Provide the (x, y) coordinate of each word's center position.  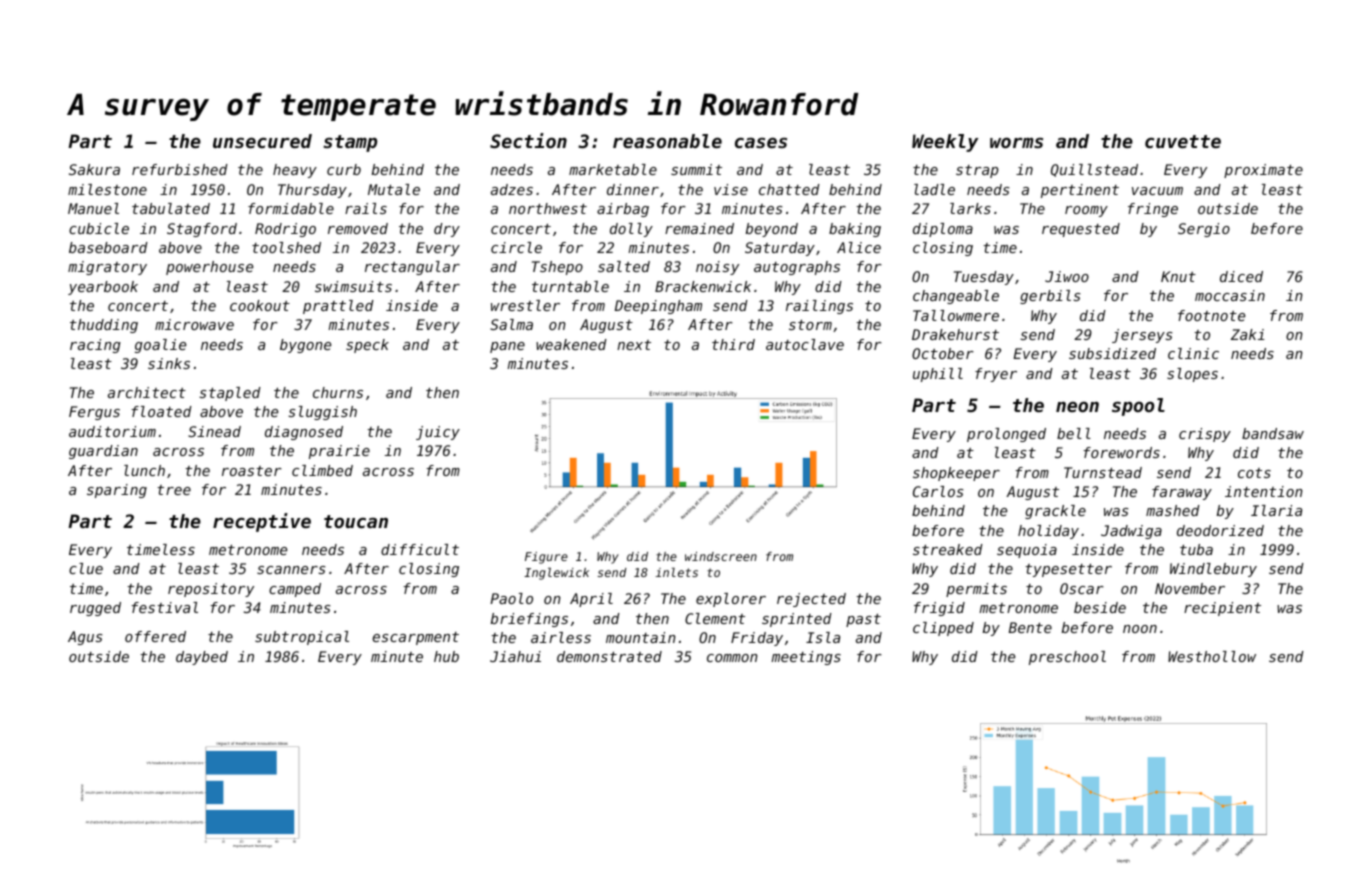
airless (561, 637)
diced (1241, 276)
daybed (202, 658)
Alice (859, 247)
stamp (350, 143)
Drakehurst (955, 334)
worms (1016, 142)
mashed (1173, 510)
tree (174, 490)
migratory (107, 268)
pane (507, 347)
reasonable (667, 141)
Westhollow (1212, 656)
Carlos (938, 491)
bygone (305, 346)
